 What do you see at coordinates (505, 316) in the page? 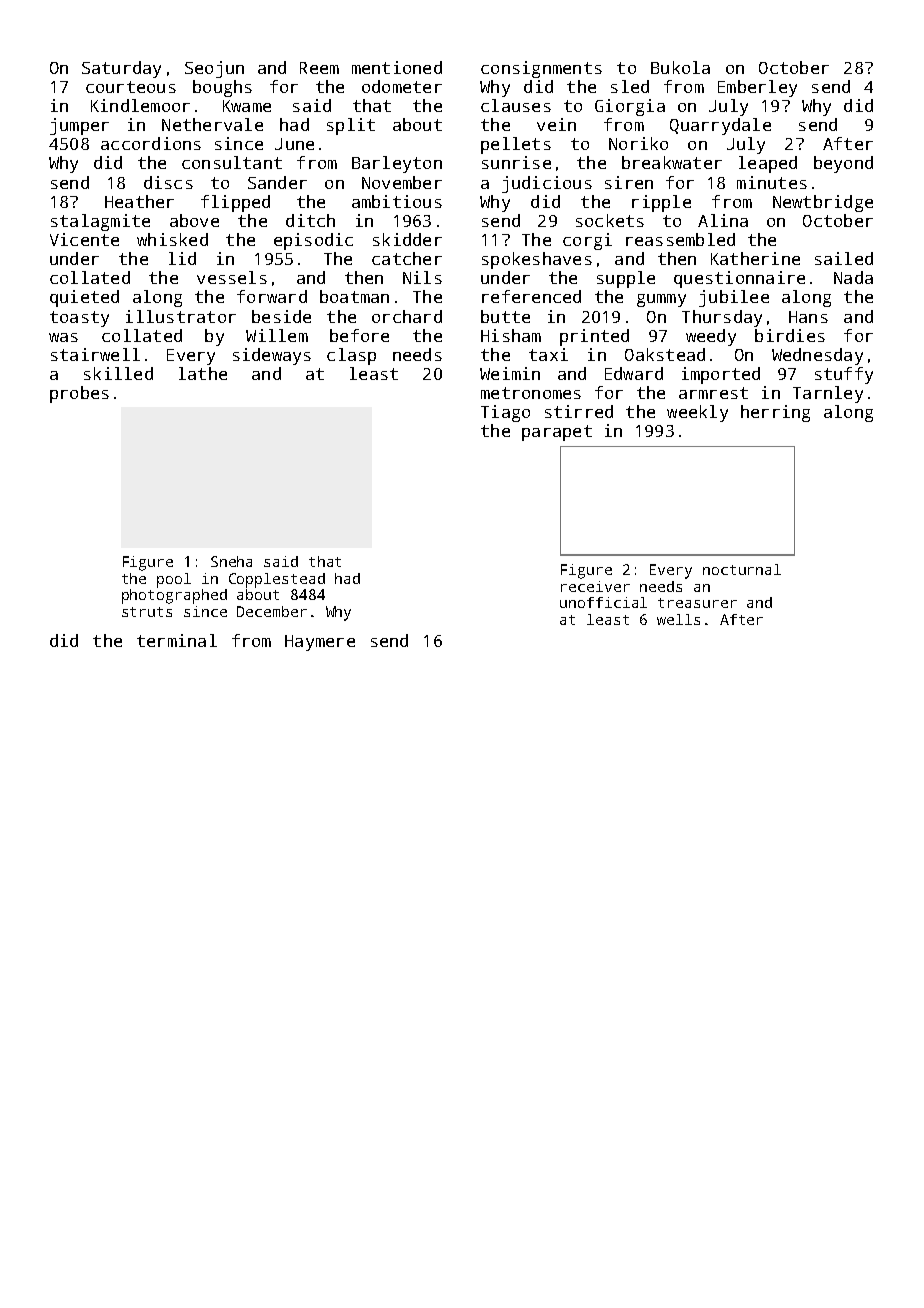
I see `butte` at bounding box center [505, 316].
